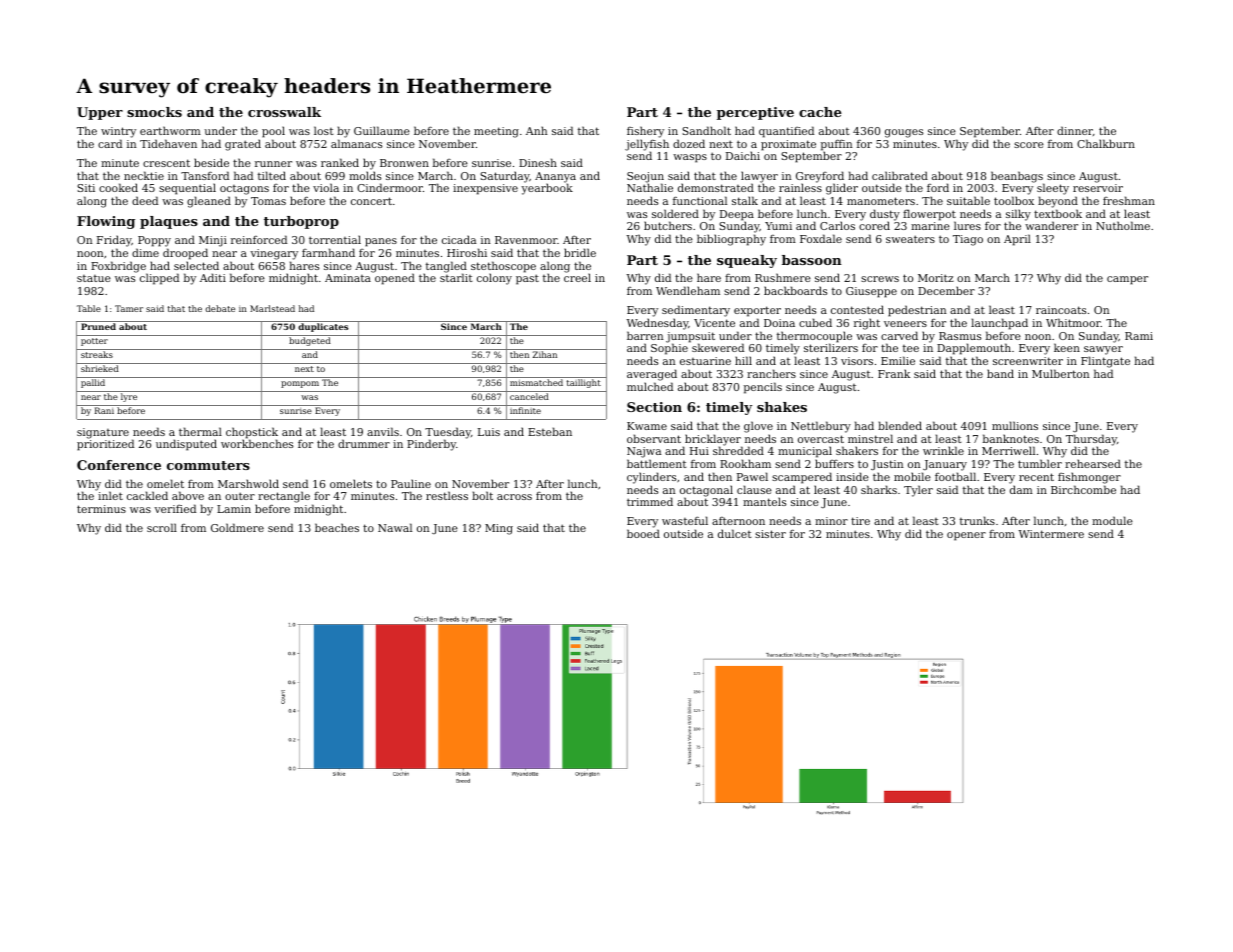 The width and height of the document is (1233, 952). What do you see at coordinates (688, 290) in the document?
I see `Wendleham` at bounding box center [688, 290].
